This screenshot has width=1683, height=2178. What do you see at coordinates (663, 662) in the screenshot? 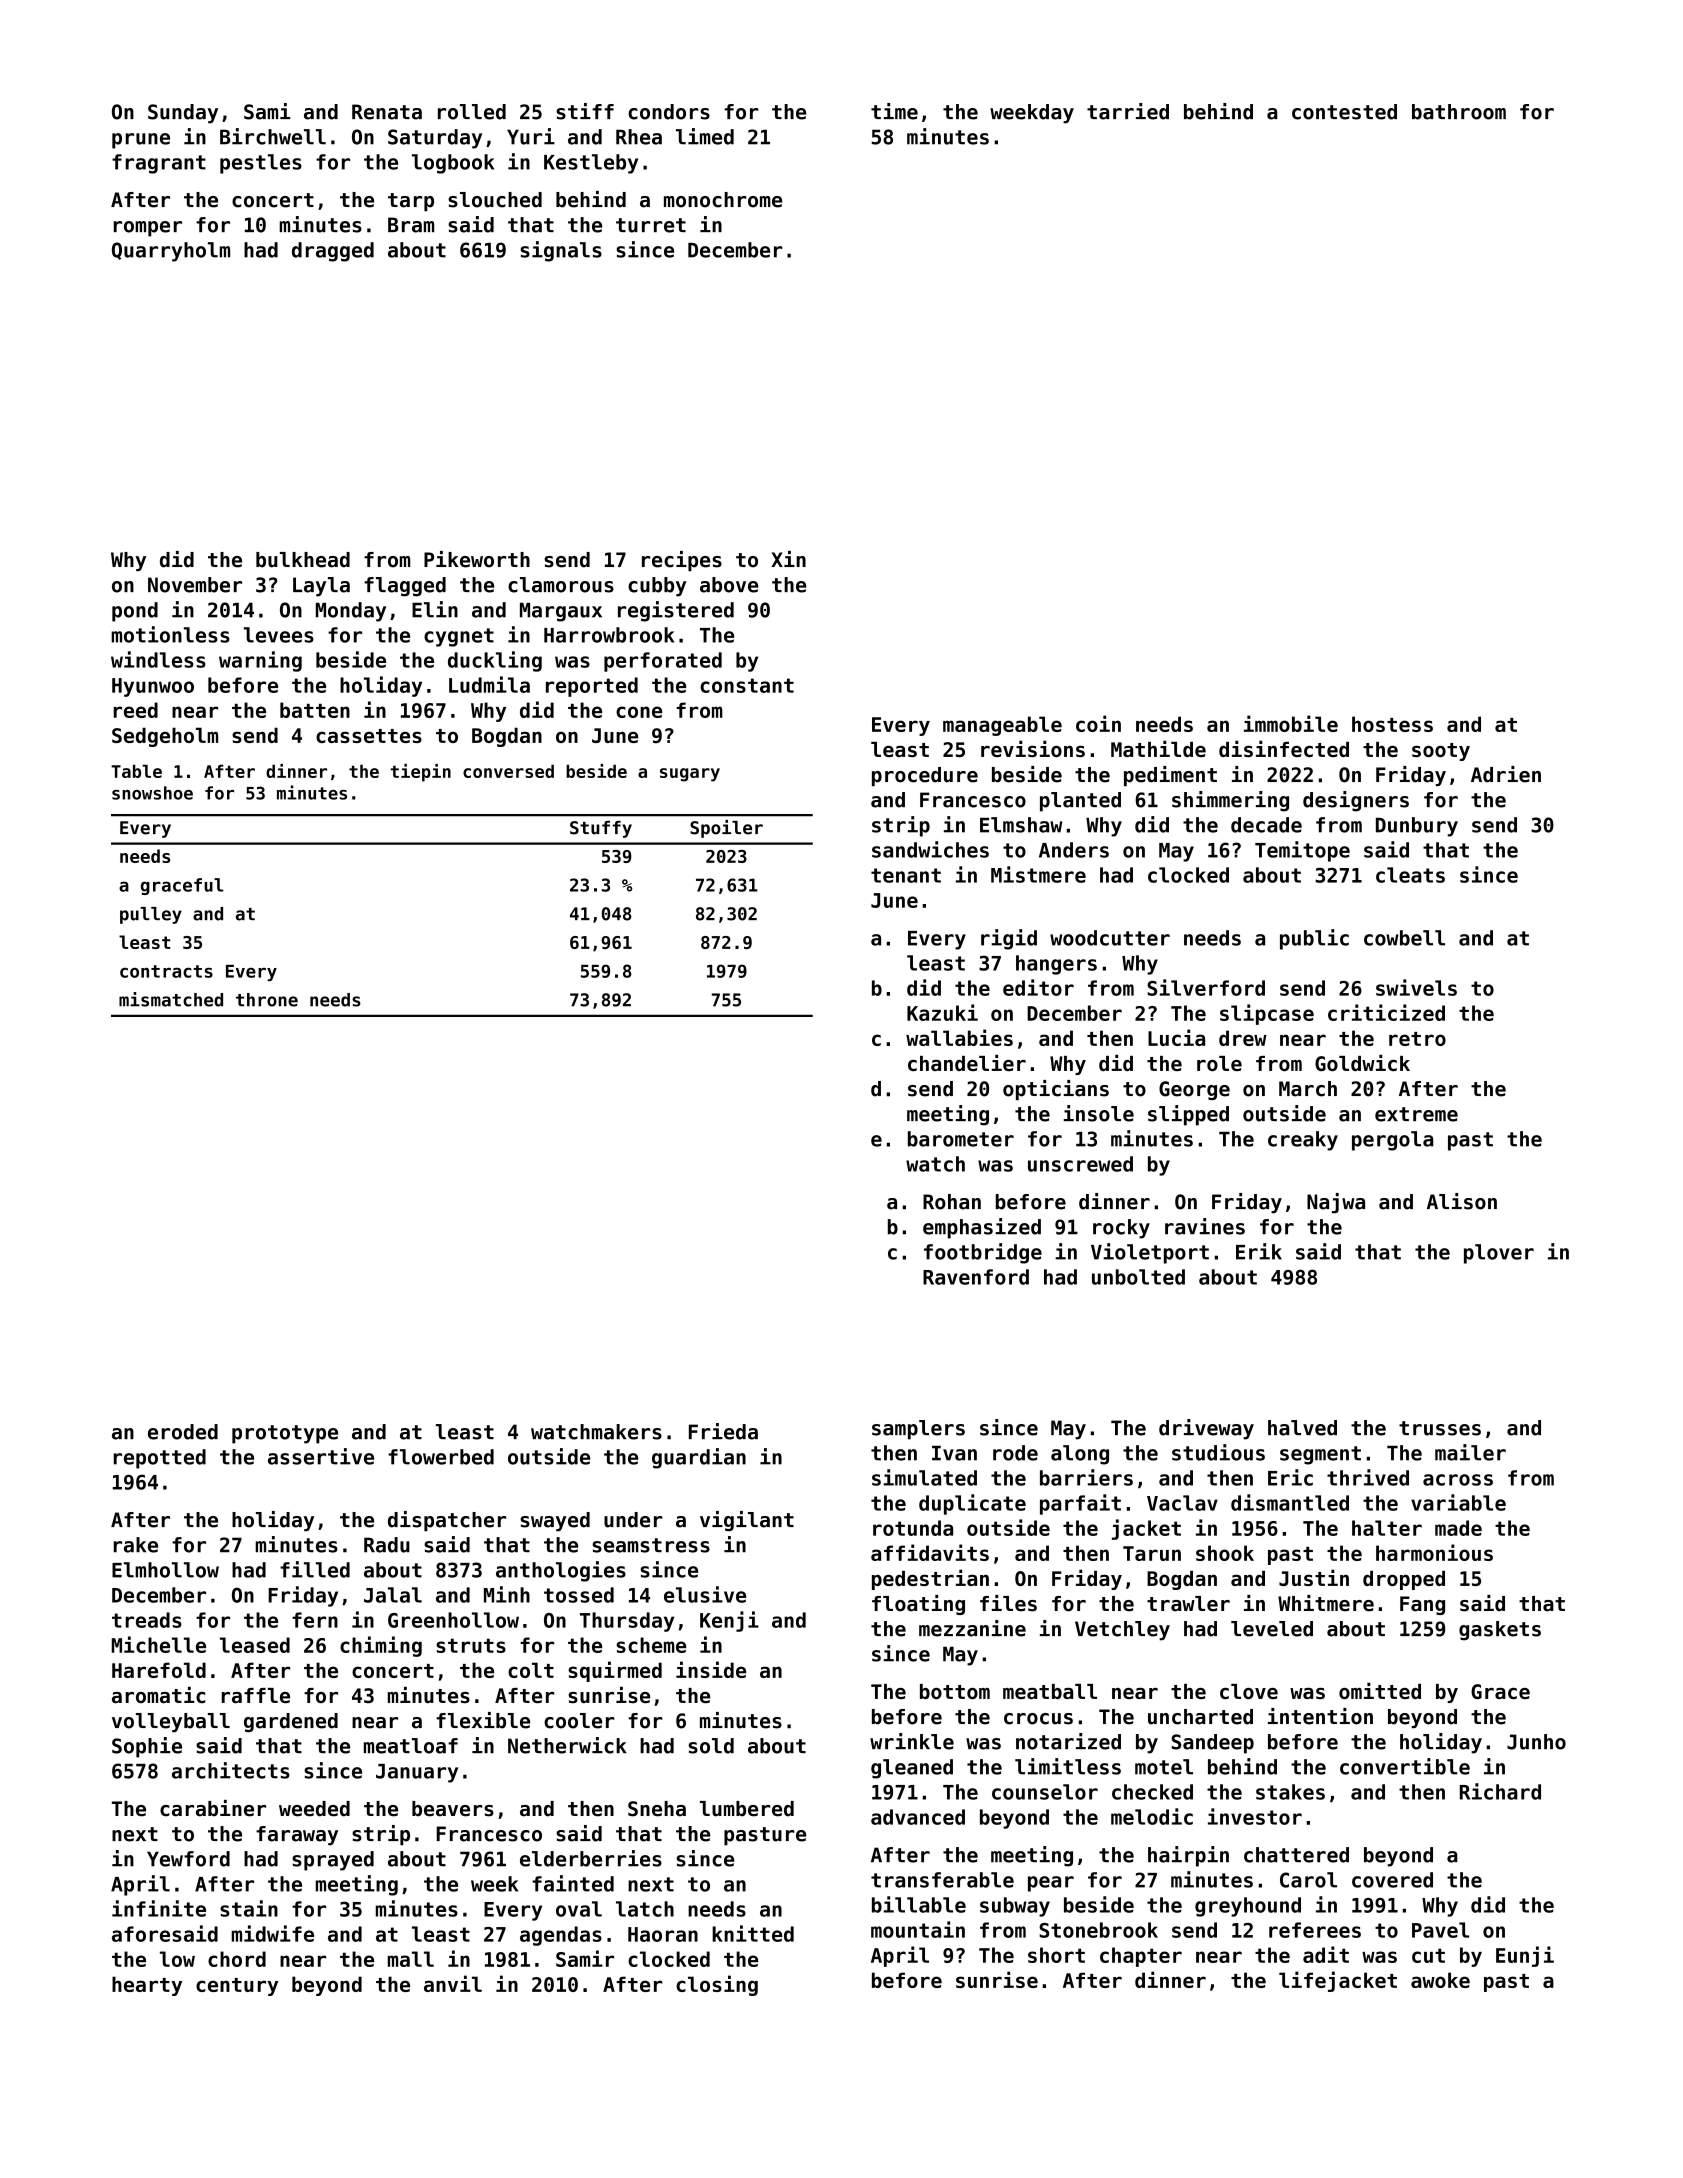
I see `perforated` at bounding box center [663, 662].
